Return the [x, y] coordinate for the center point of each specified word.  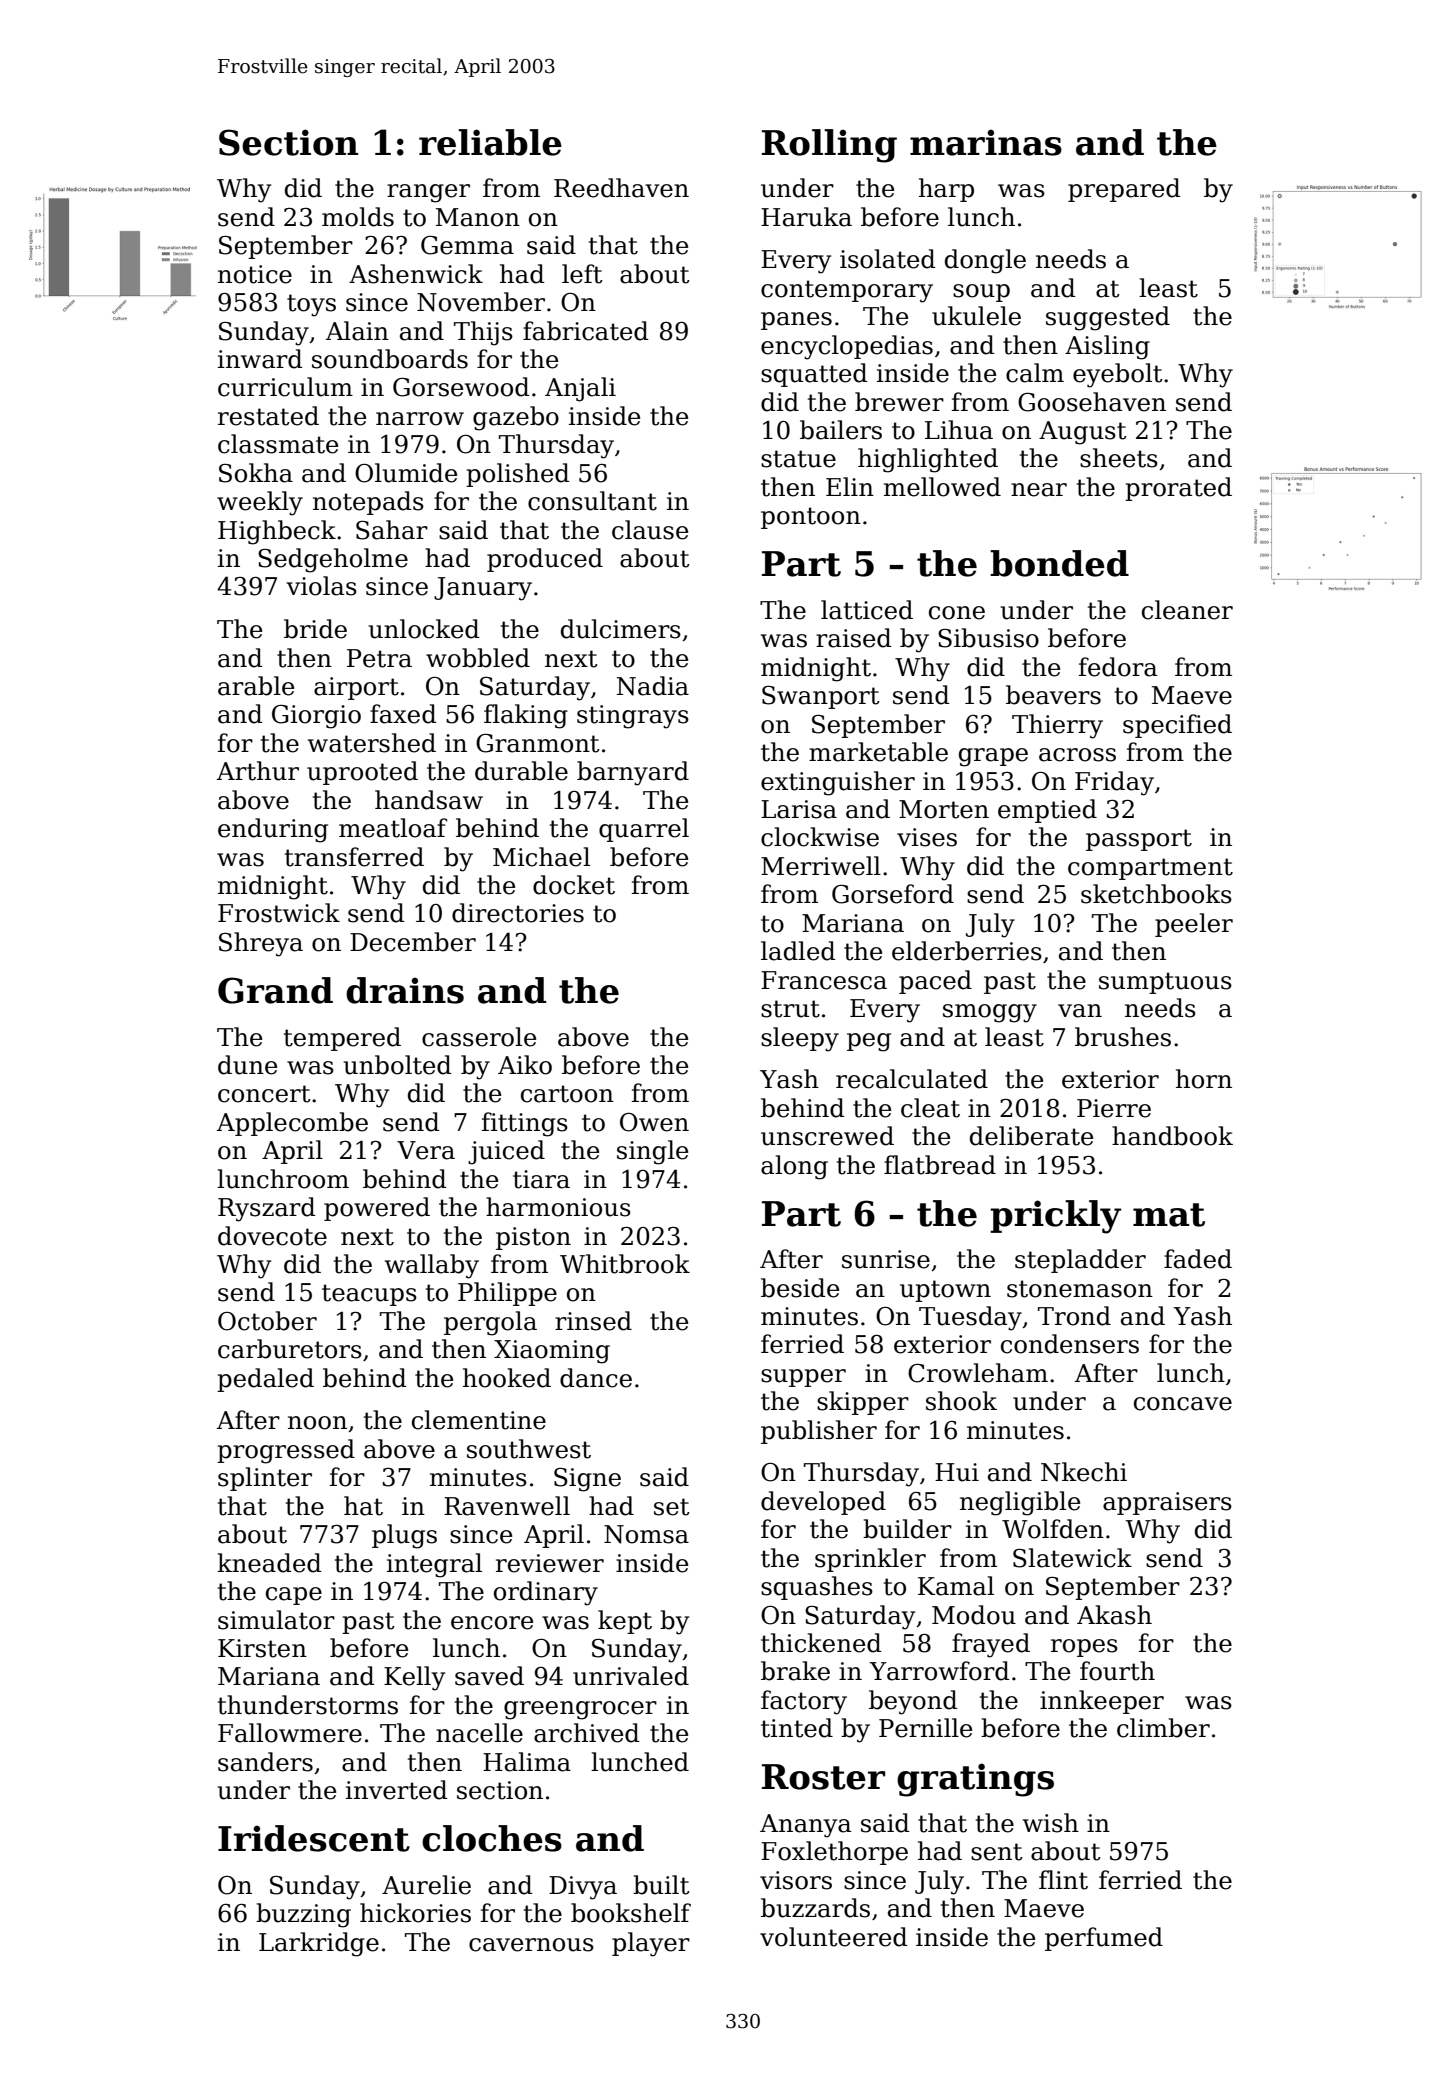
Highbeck [277, 532]
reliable [490, 142]
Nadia [653, 686]
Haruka [806, 217]
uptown [945, 1291]
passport [1139, 840]
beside [800, 1288]
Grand [275, 990]
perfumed [1104, 1939]
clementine [479, 1420]
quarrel [644, 830]
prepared [1124, 190]
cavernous [531, 1945]
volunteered [834, 1937]
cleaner [1187, 610]
